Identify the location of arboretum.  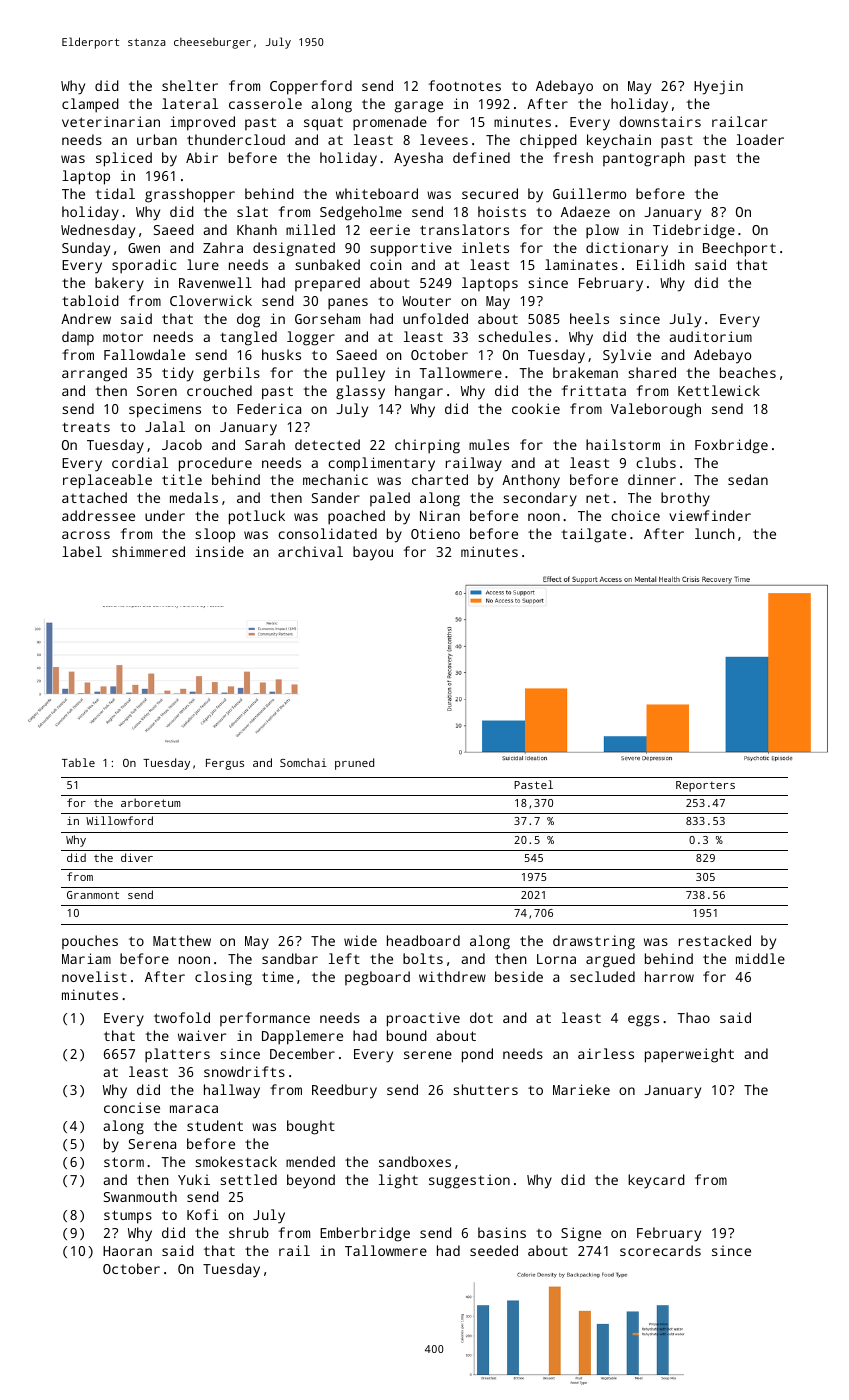
(151, 802).
